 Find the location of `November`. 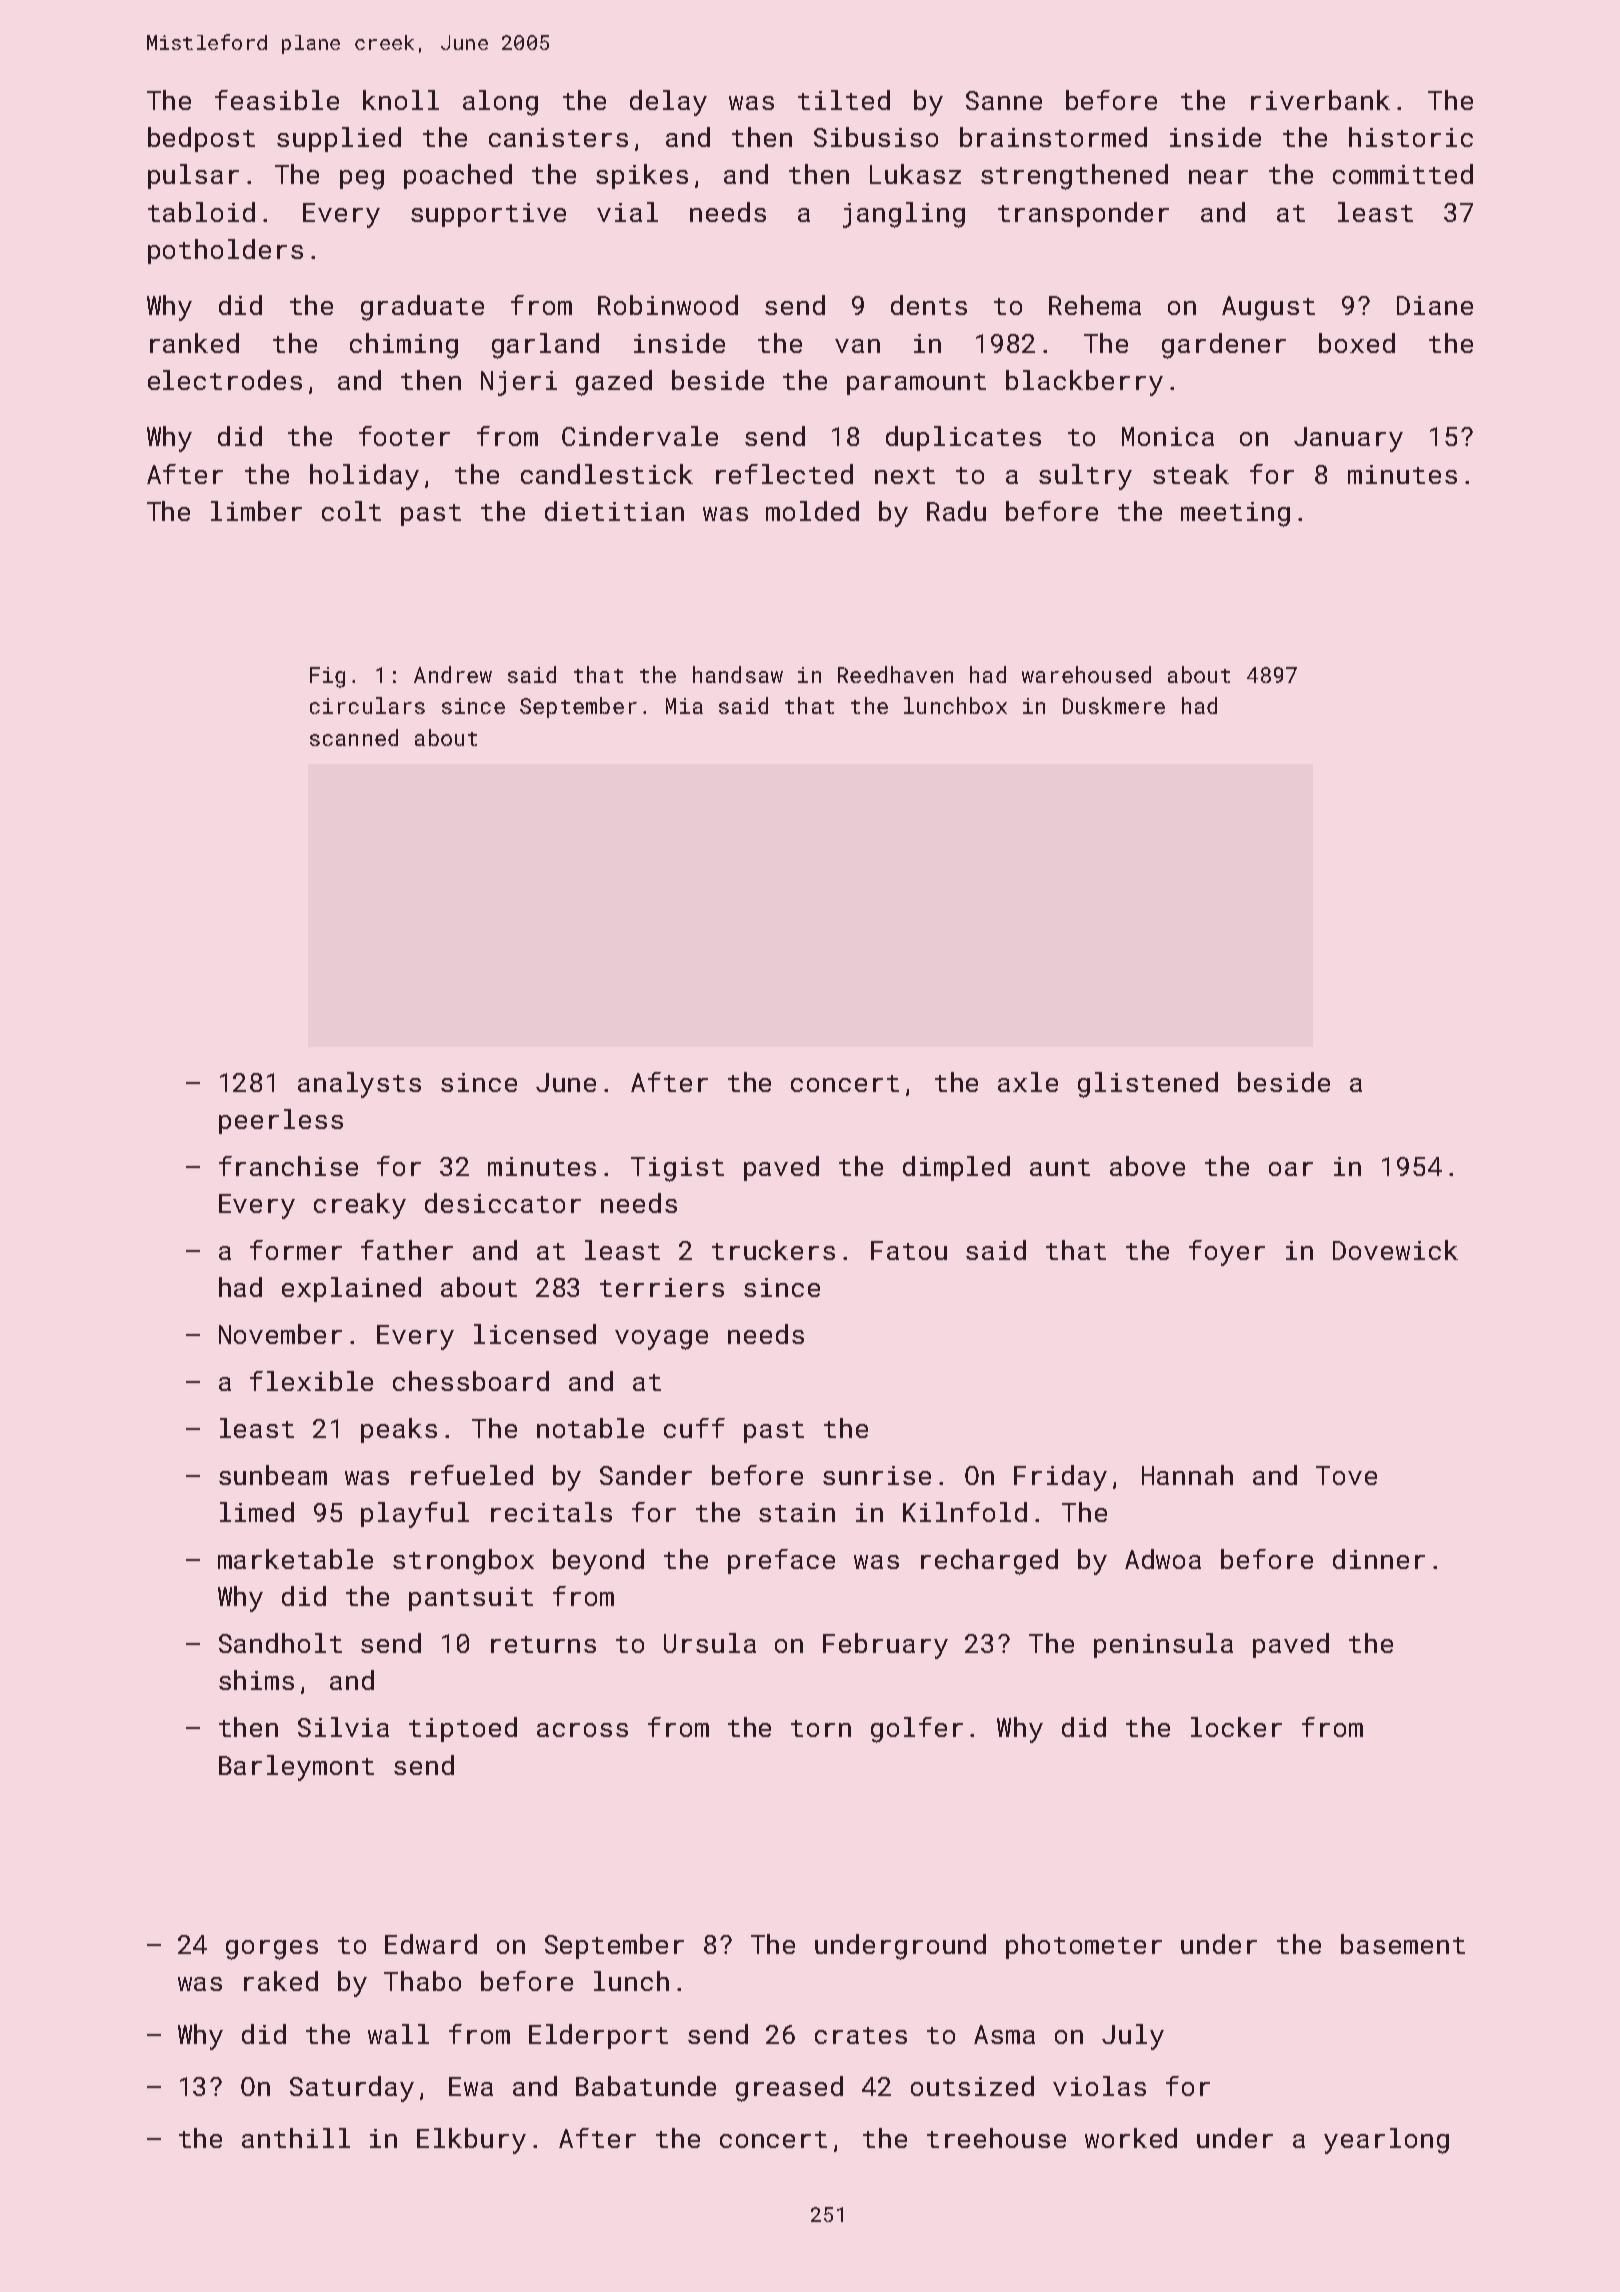

November is located at coordinates (280, 1334).
